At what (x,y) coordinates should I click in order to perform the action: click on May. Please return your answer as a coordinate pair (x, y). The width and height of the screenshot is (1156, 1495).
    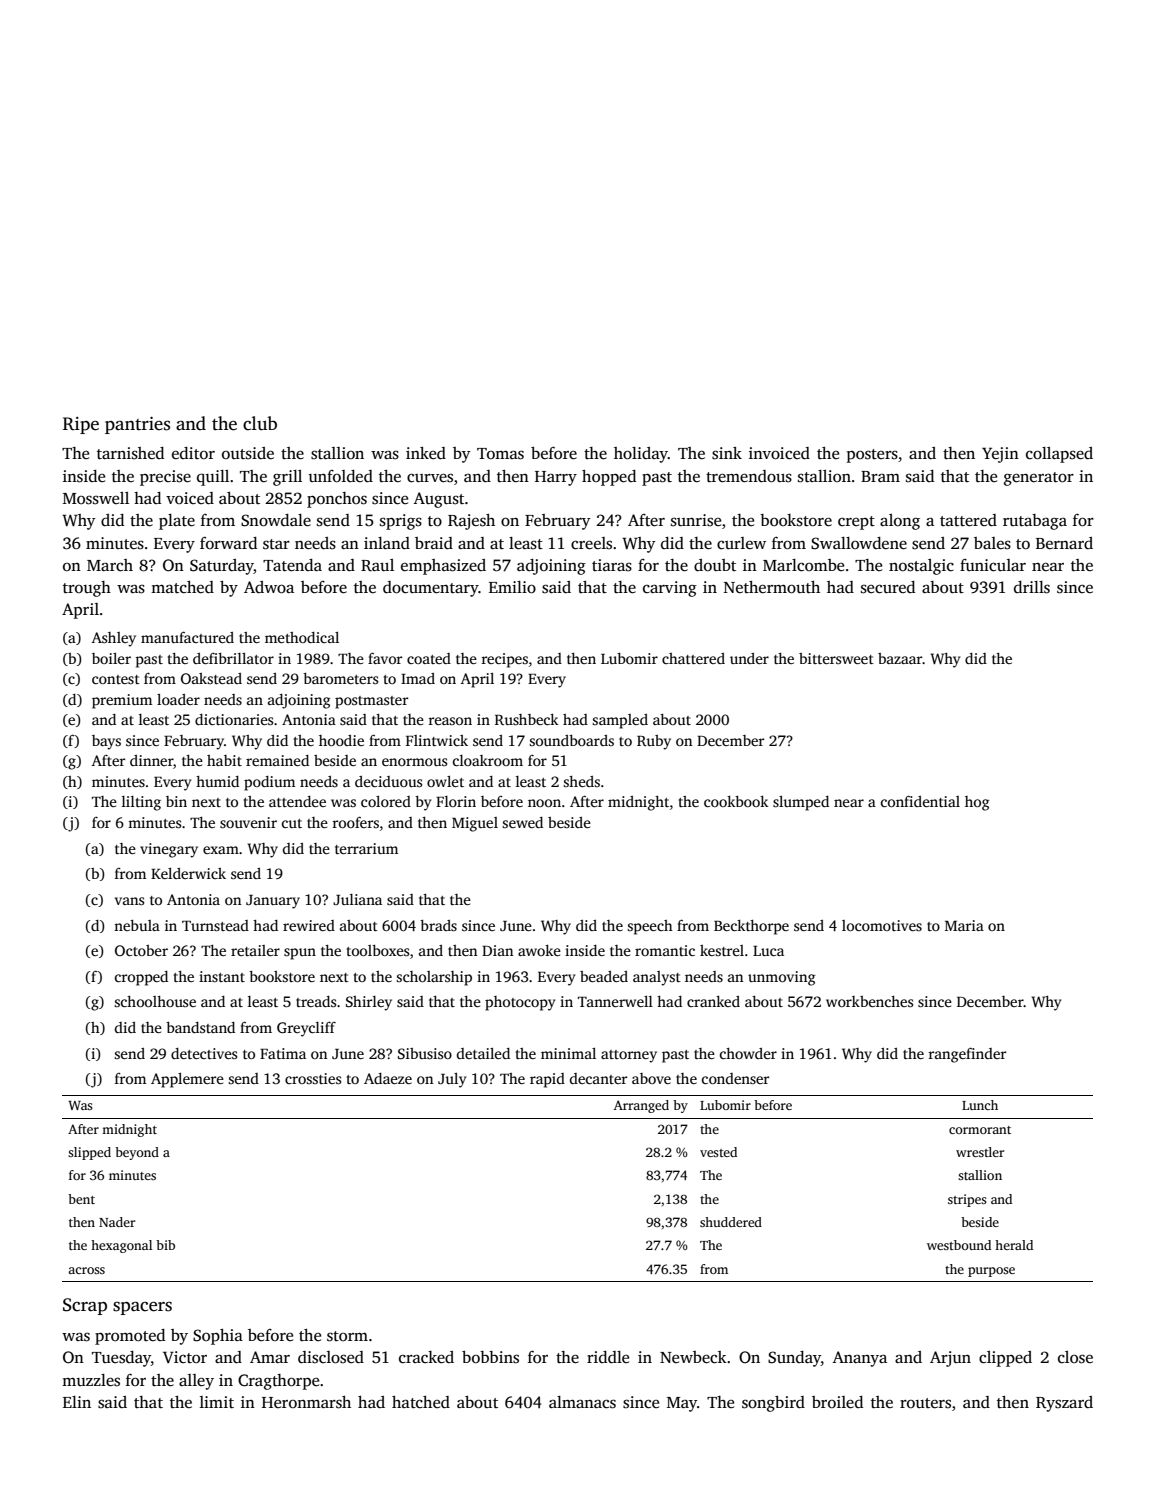
    Looking at the image, I should click on (682, 1404).
